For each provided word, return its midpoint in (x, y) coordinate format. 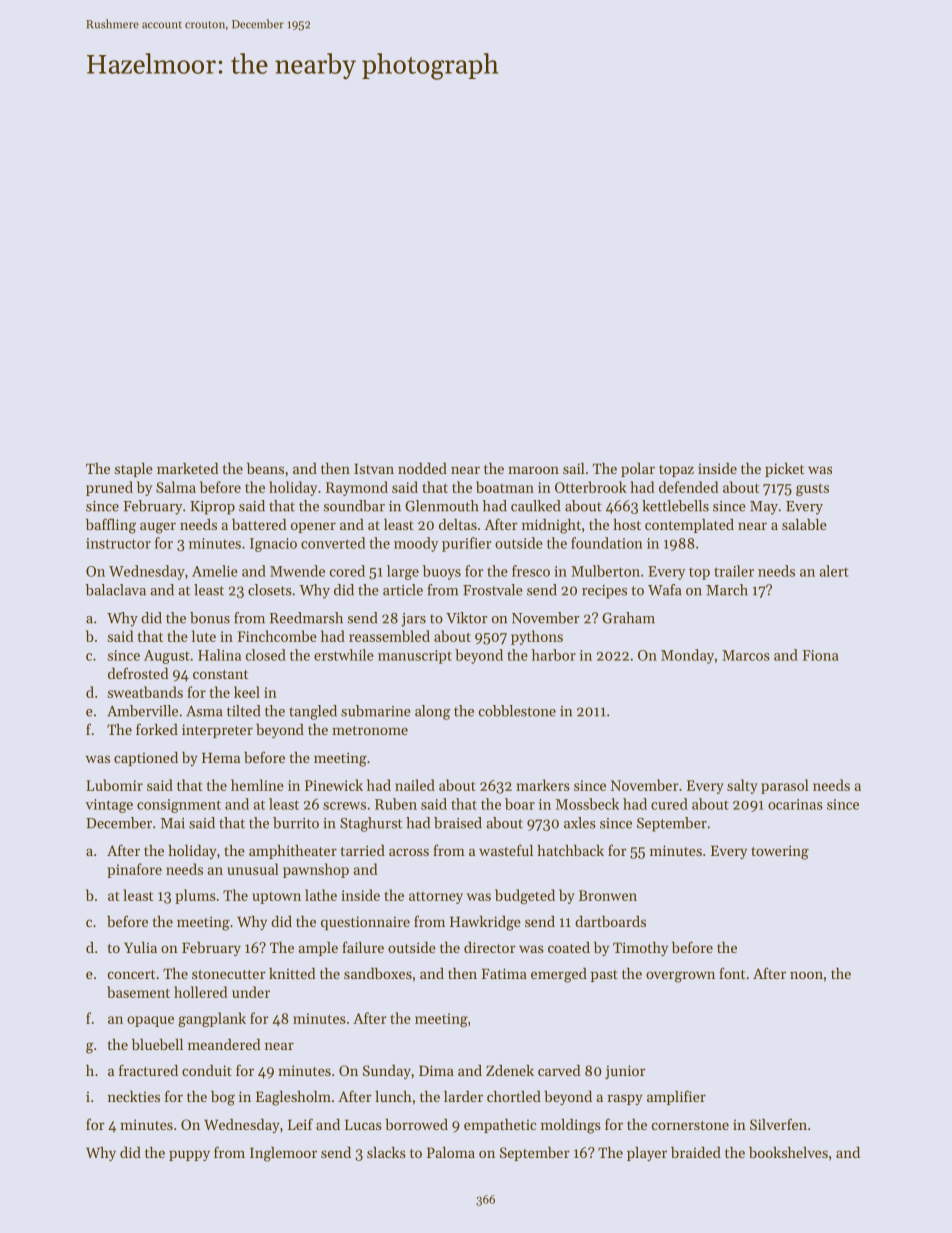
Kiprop (212, 508)
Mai (173, 823)
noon (806, 975)
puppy (189, 1155)
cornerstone (690, 1125)
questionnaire (365, 923)
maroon (533, 470)
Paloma (451, 1152)
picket (784, 470)
